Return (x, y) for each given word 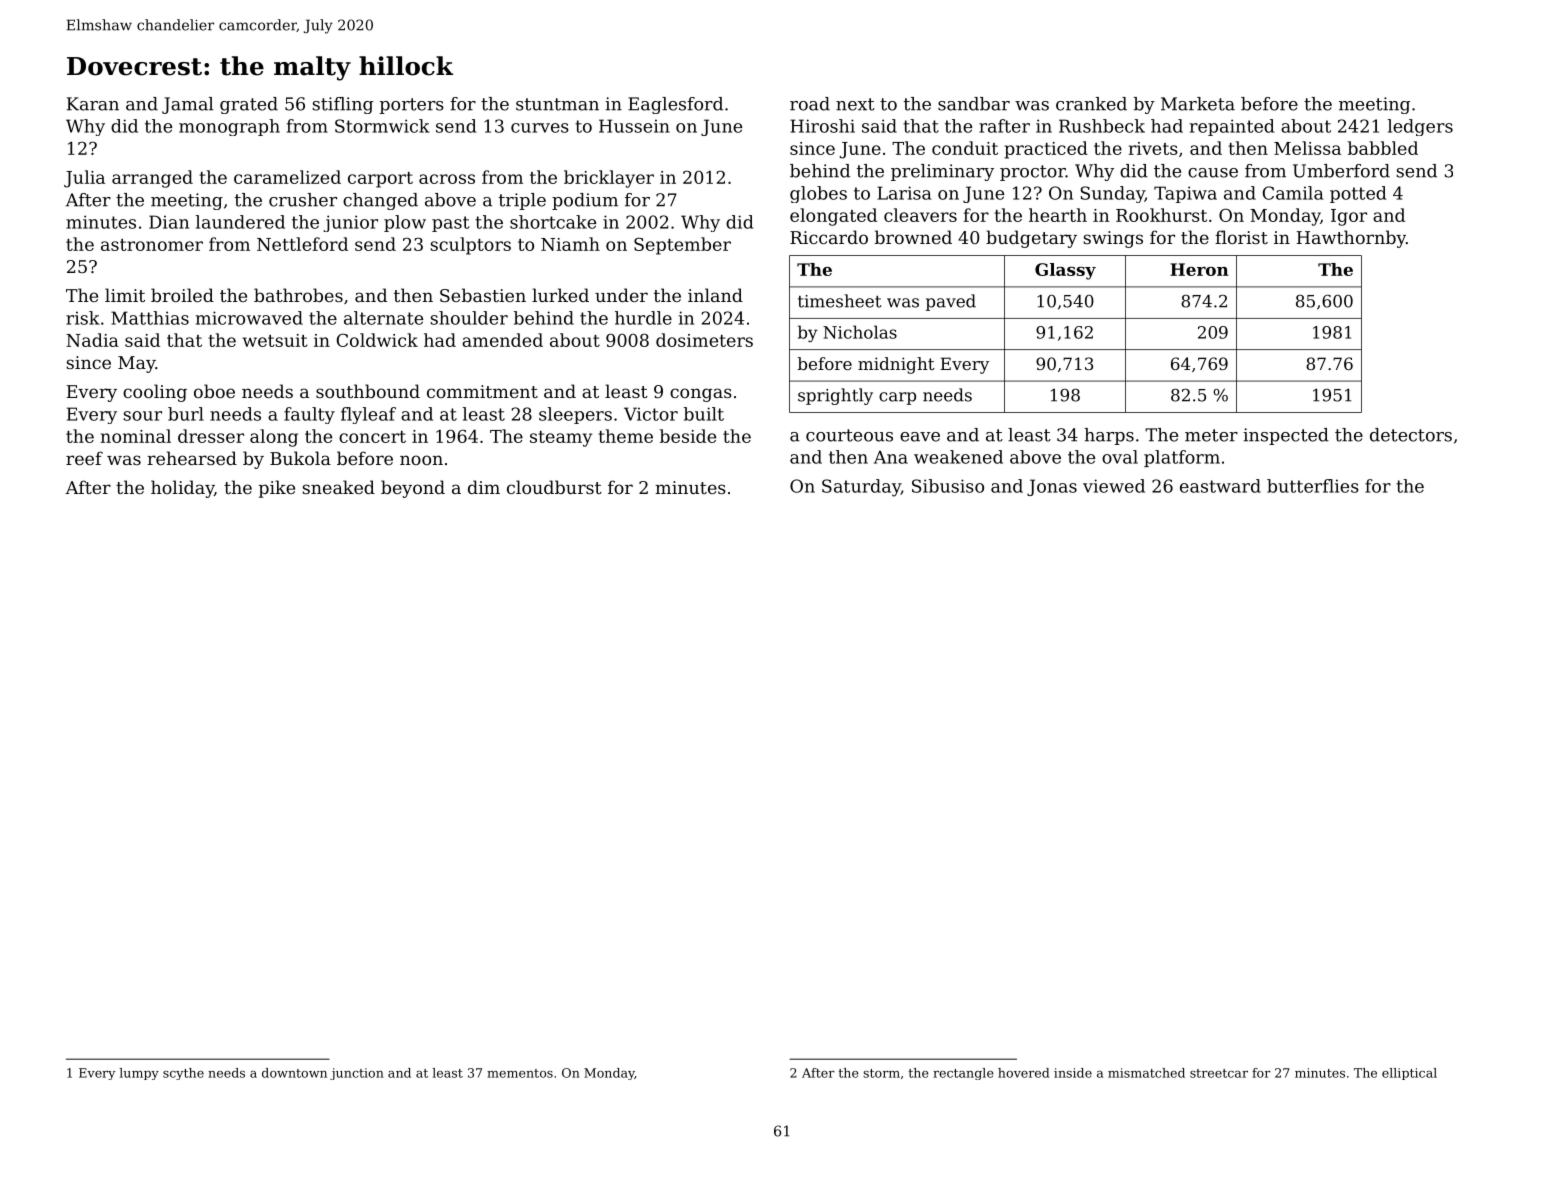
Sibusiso (948, 486)
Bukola (300, 458)
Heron (1199, 269)
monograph (229, 127)
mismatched (1146, 1073)
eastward (1220, 486)
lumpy (139, 1074)
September (682, 246)
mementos (520, 1073)
